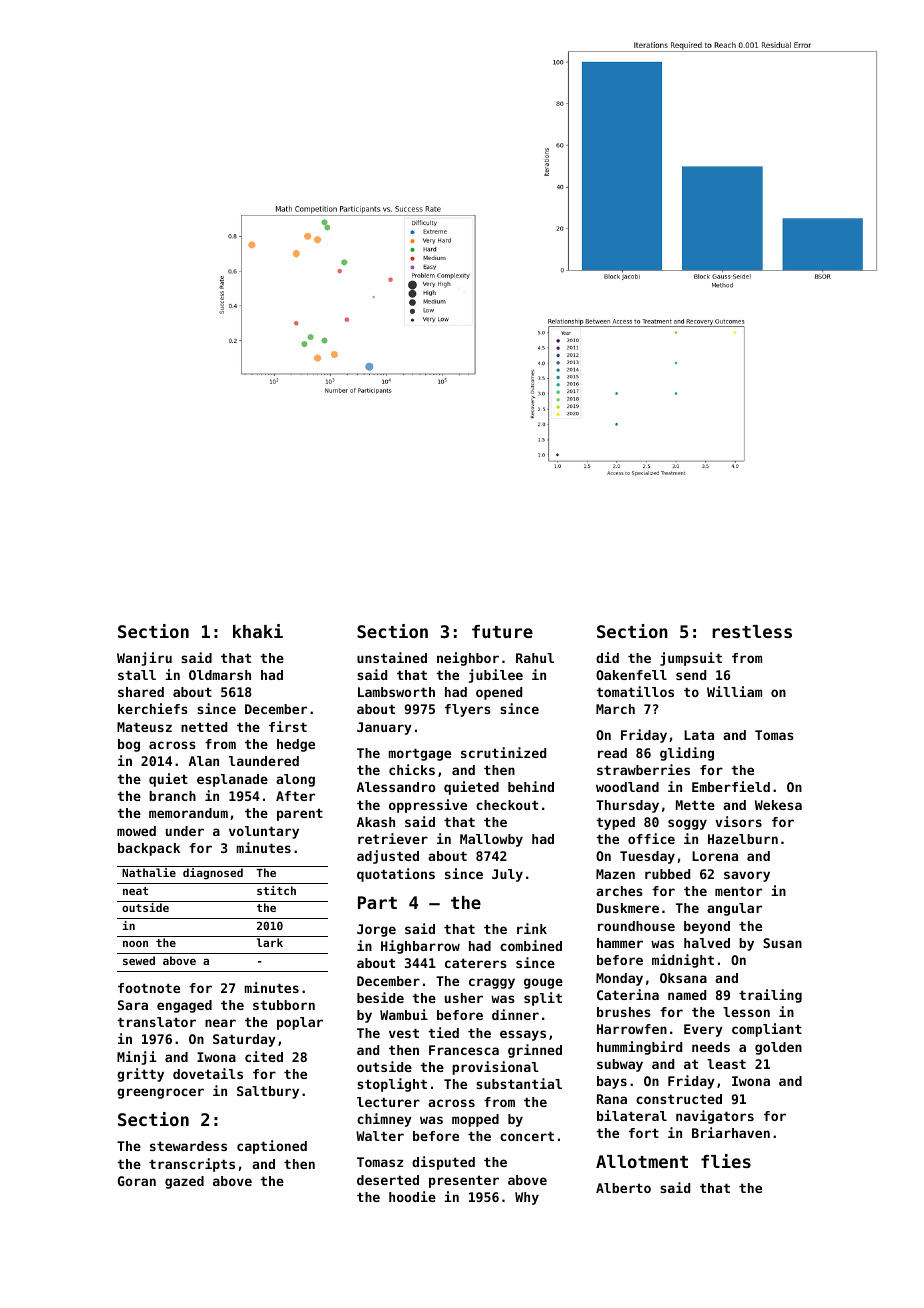 The width and height of the document is (924, 1308). I want to click on strawberries, so click(643, 769).
